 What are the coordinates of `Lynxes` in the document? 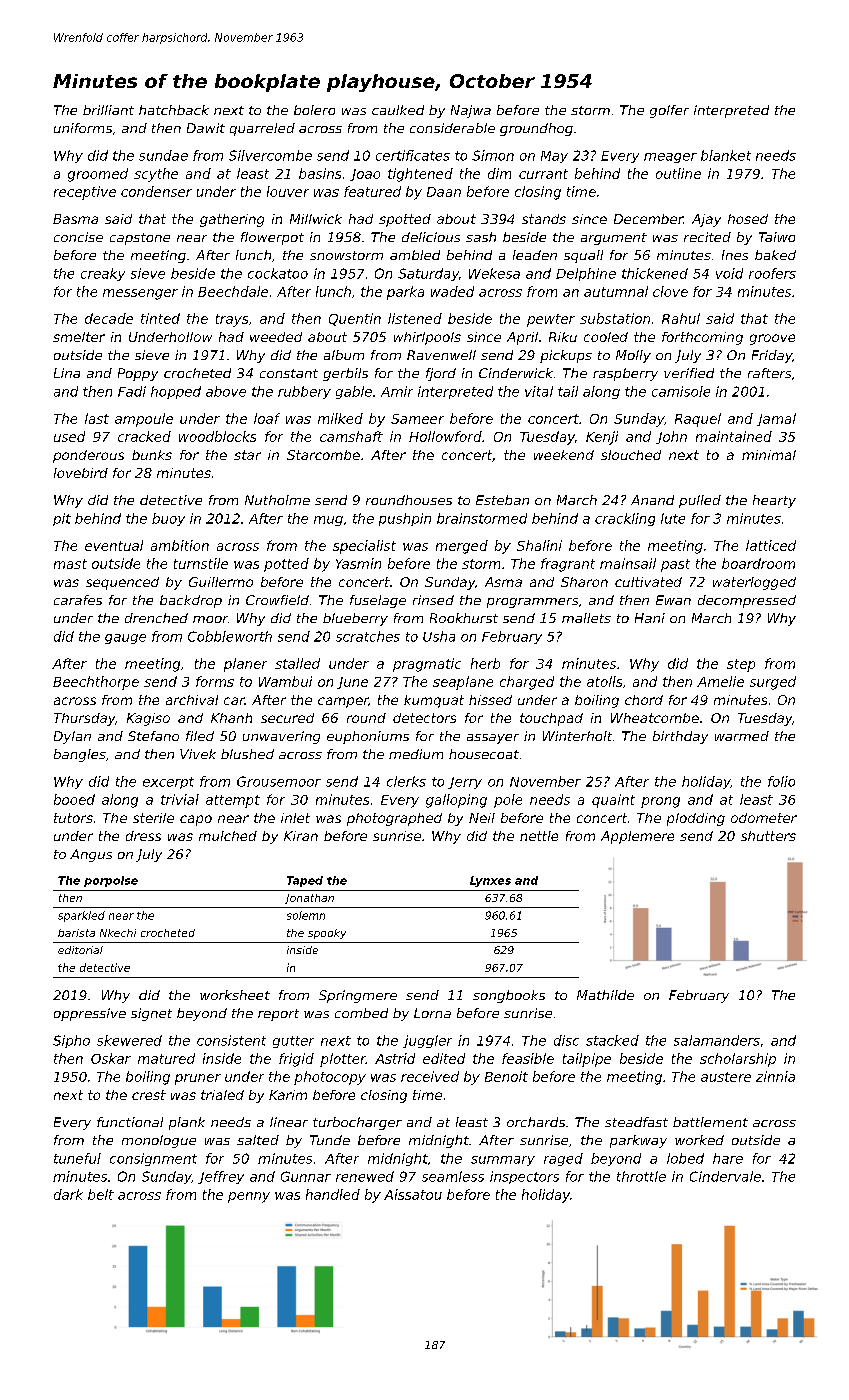 It's located at (490, 881).
